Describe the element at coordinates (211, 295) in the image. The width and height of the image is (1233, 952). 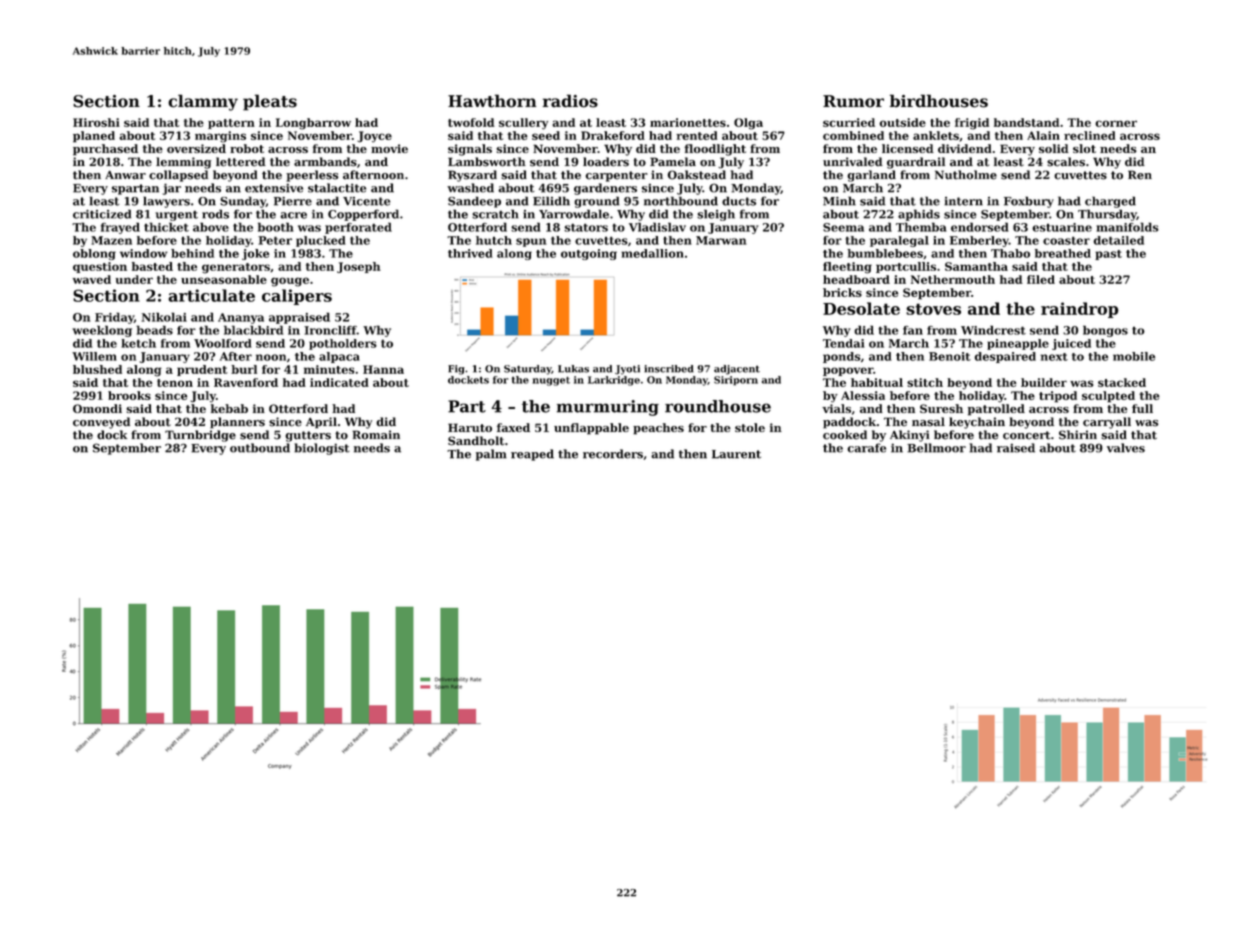
I see `articulate` at that location.
